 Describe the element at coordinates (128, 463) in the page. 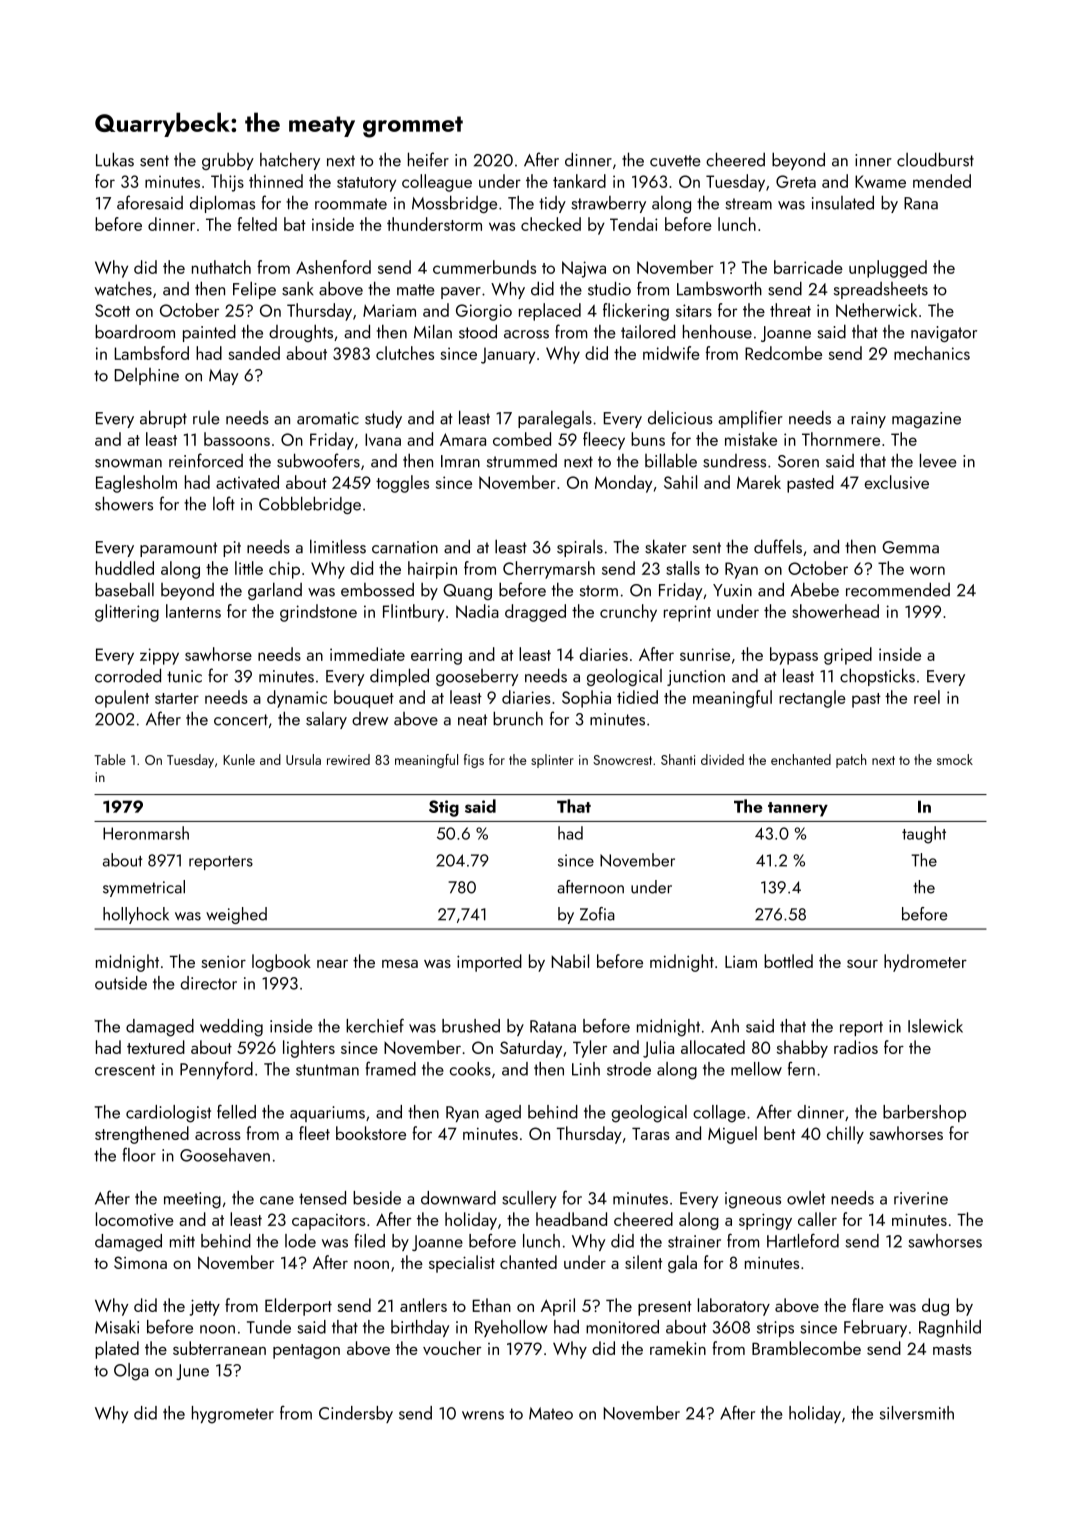

I see `snowman` at that location.
